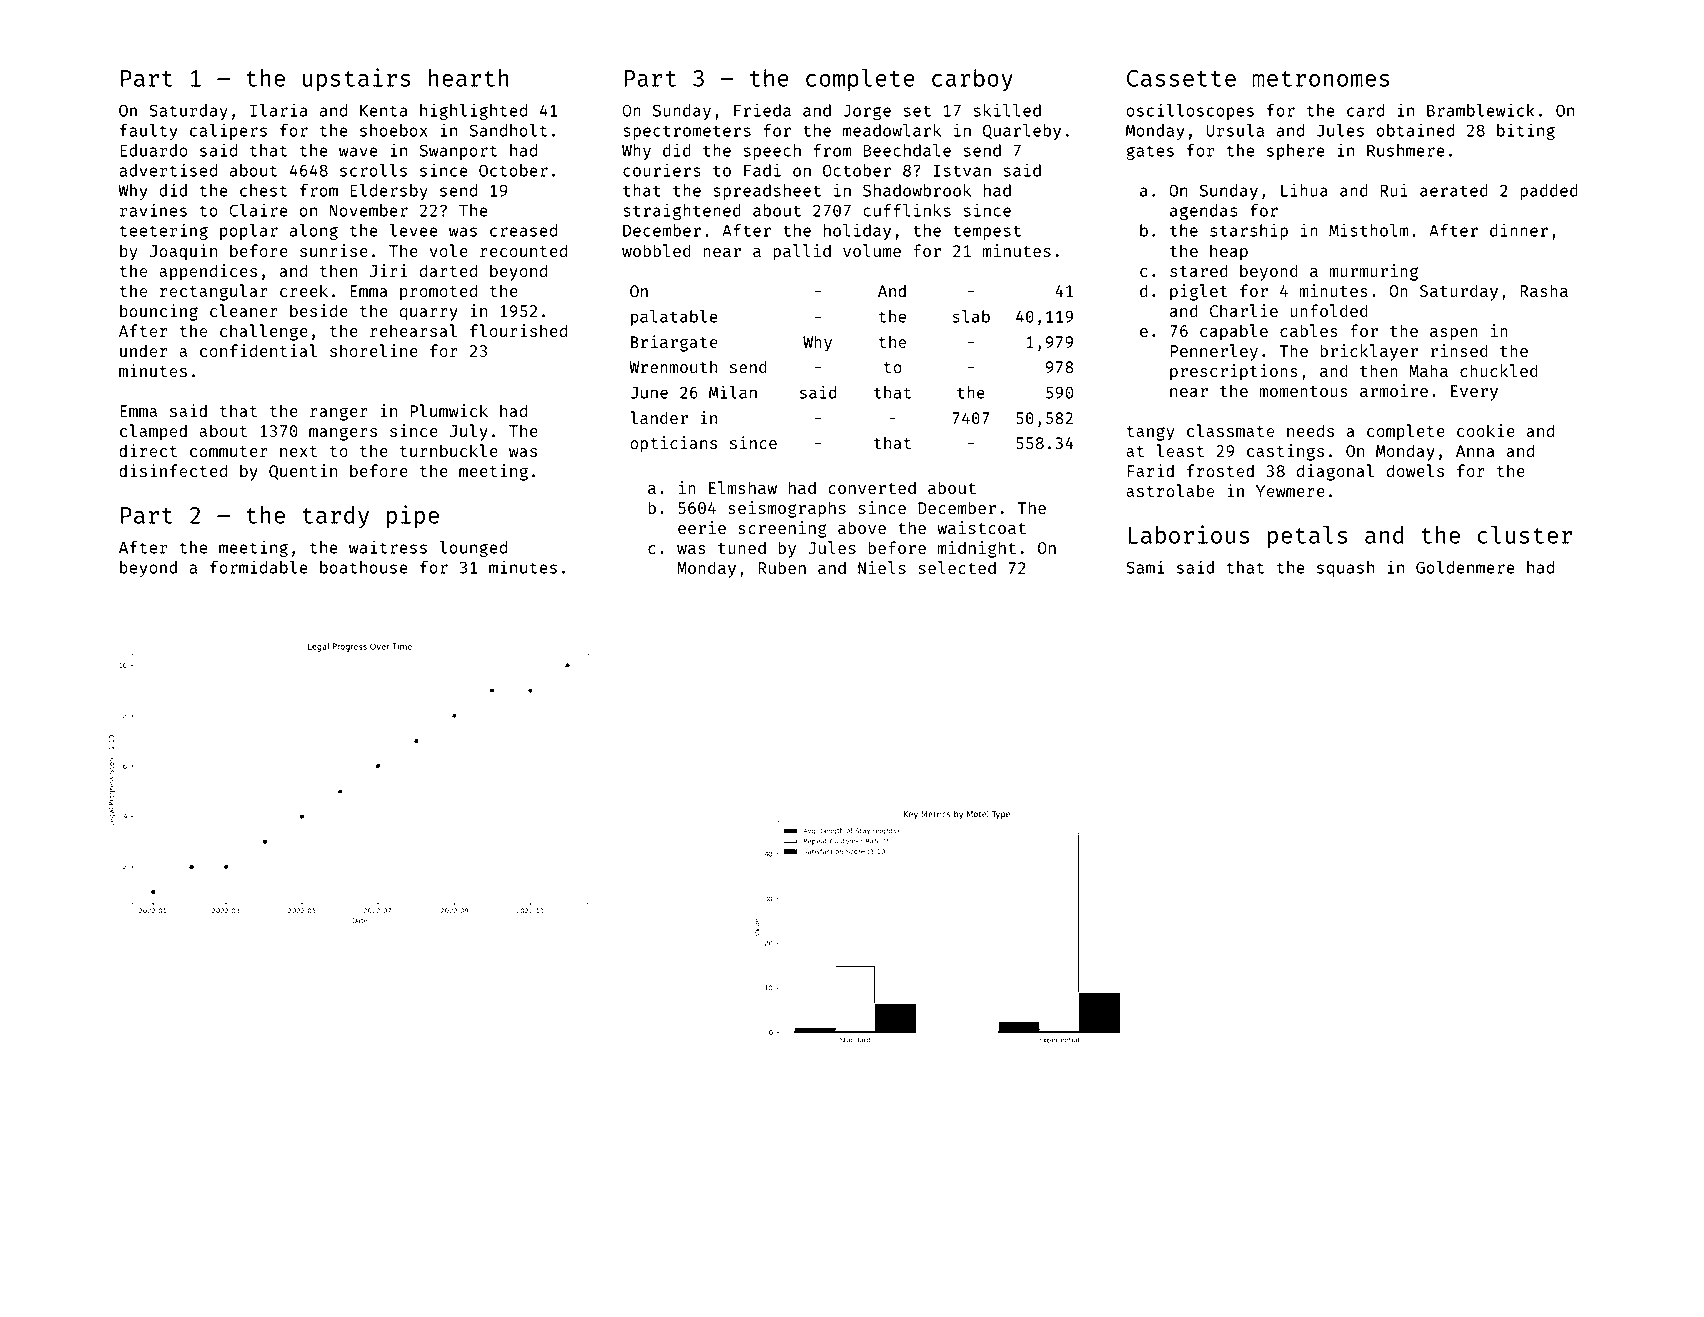 The image size is (1704, 1317). Describe the element at coordinates (1368, 230) in the page. I see `Mistholm` at that location.
